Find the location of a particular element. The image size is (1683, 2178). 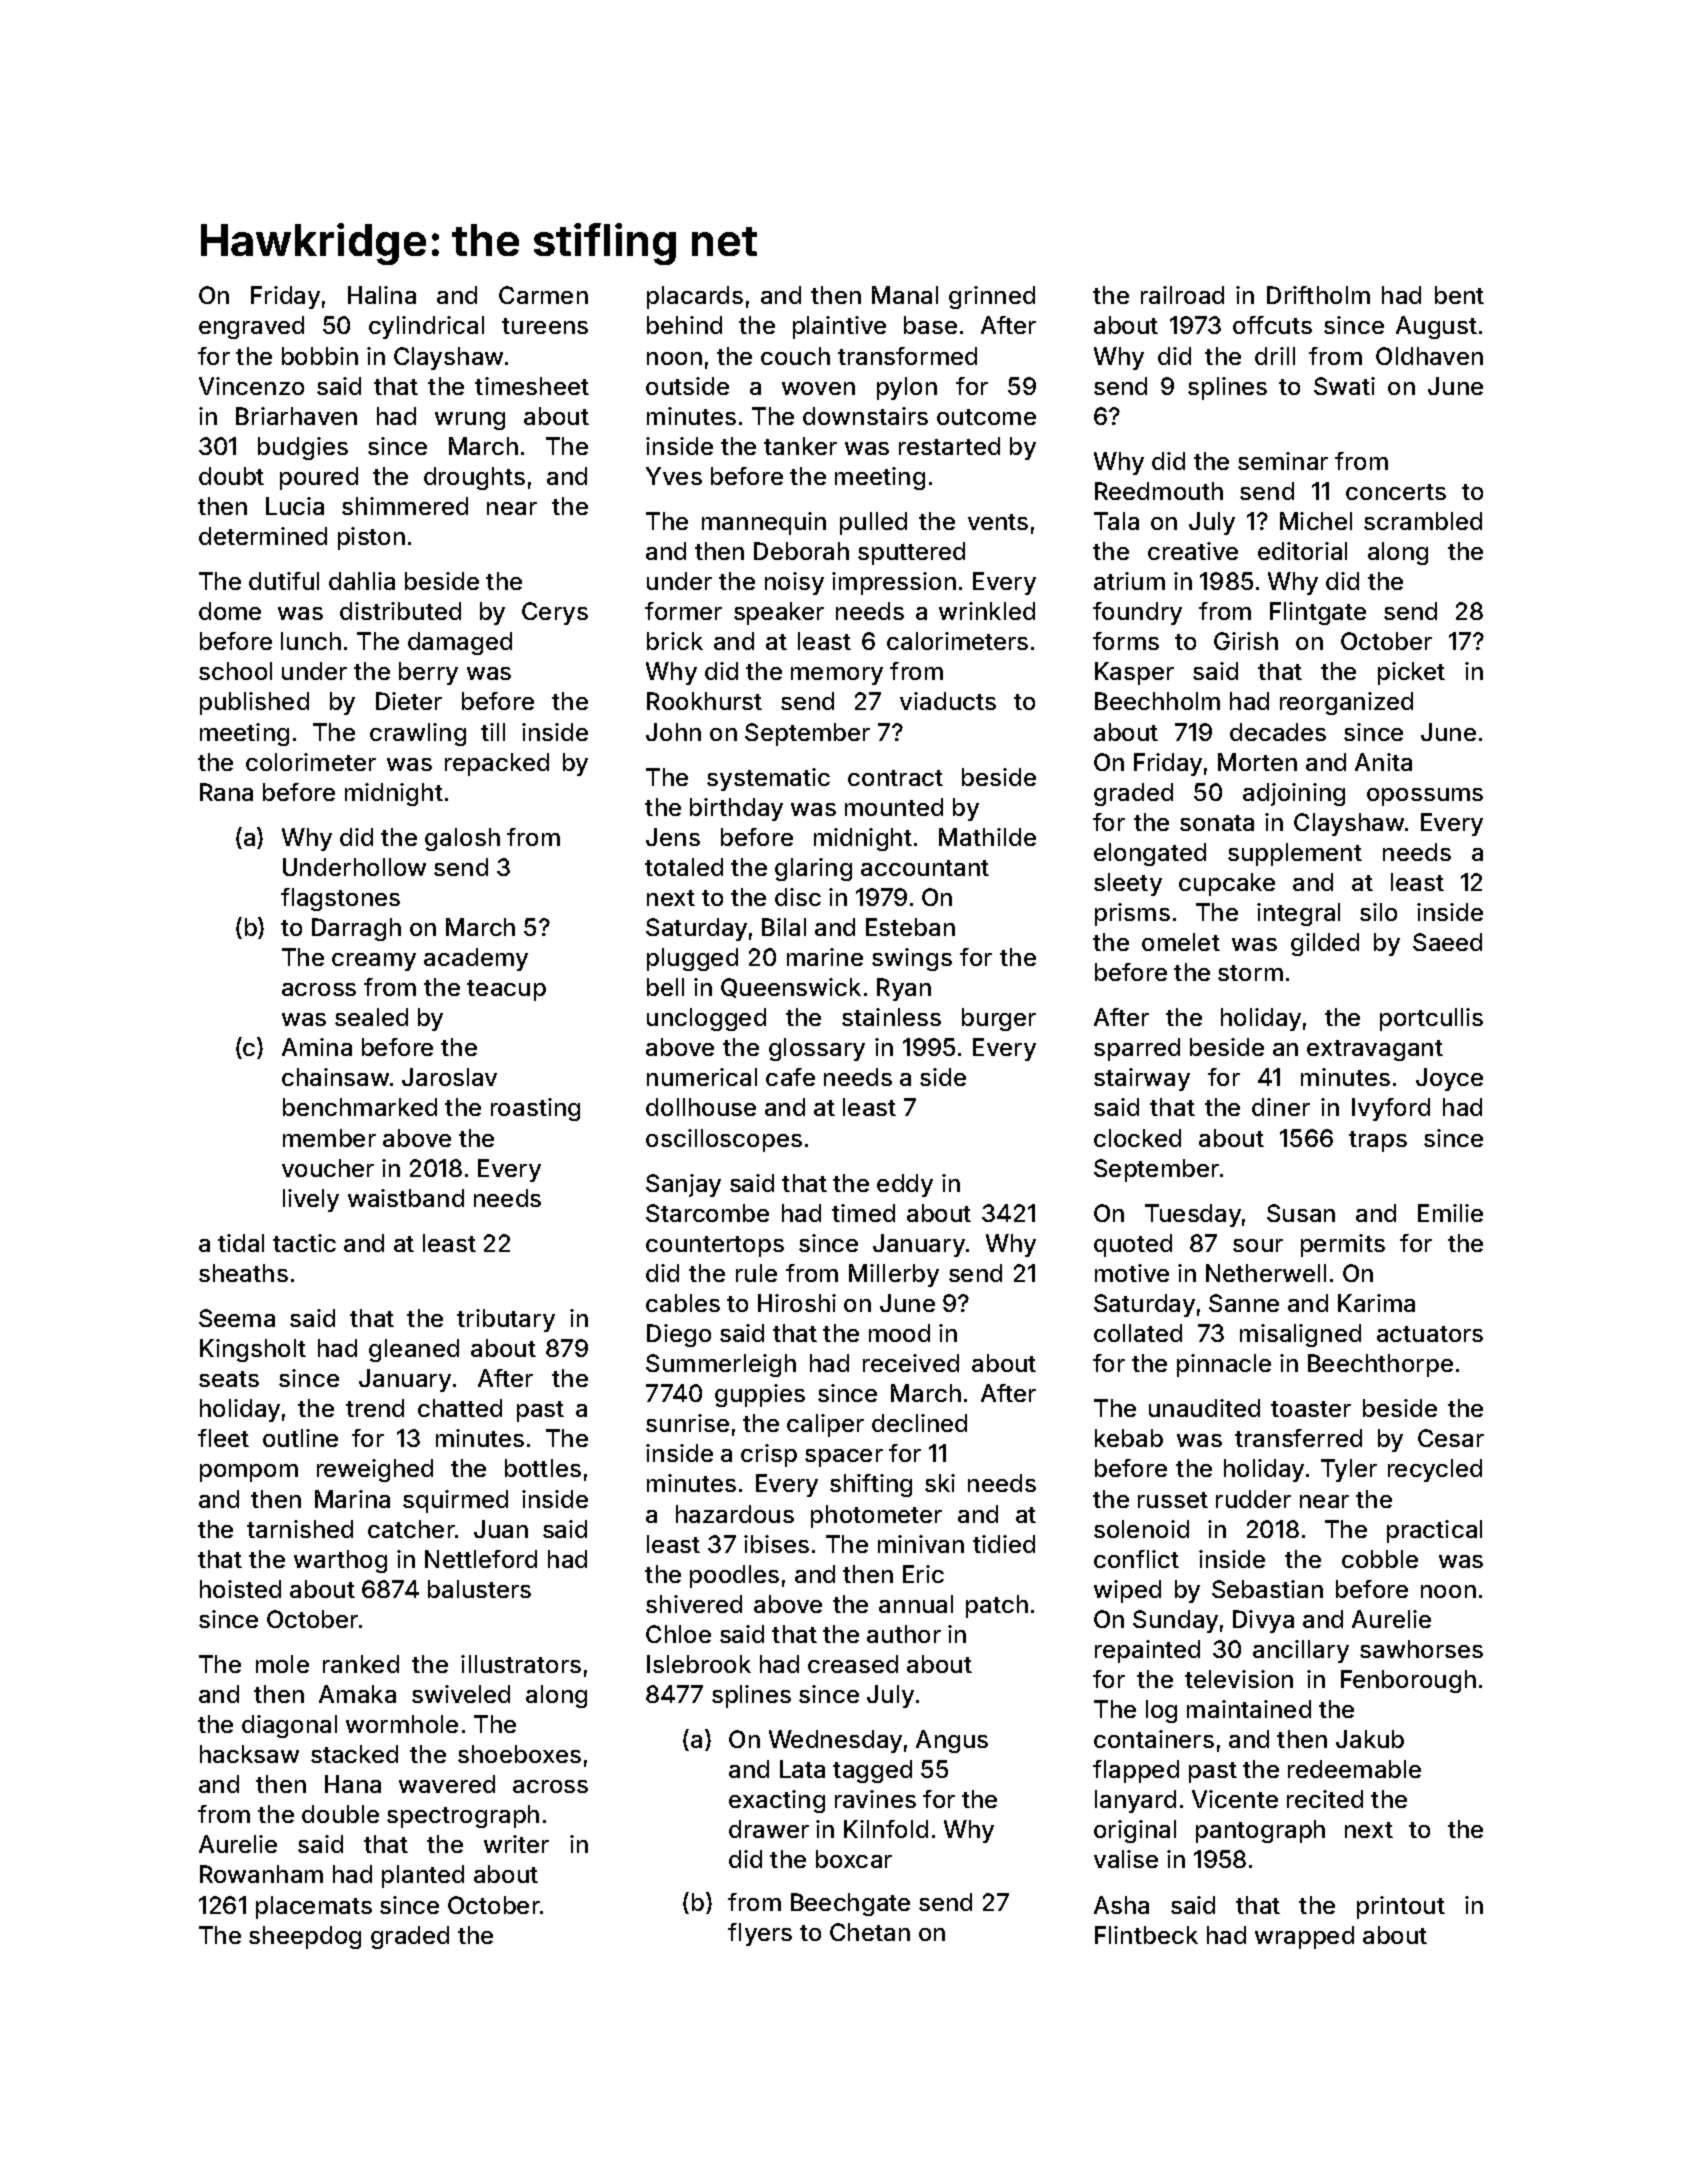

bent is located at coordinates (1459, 295).
